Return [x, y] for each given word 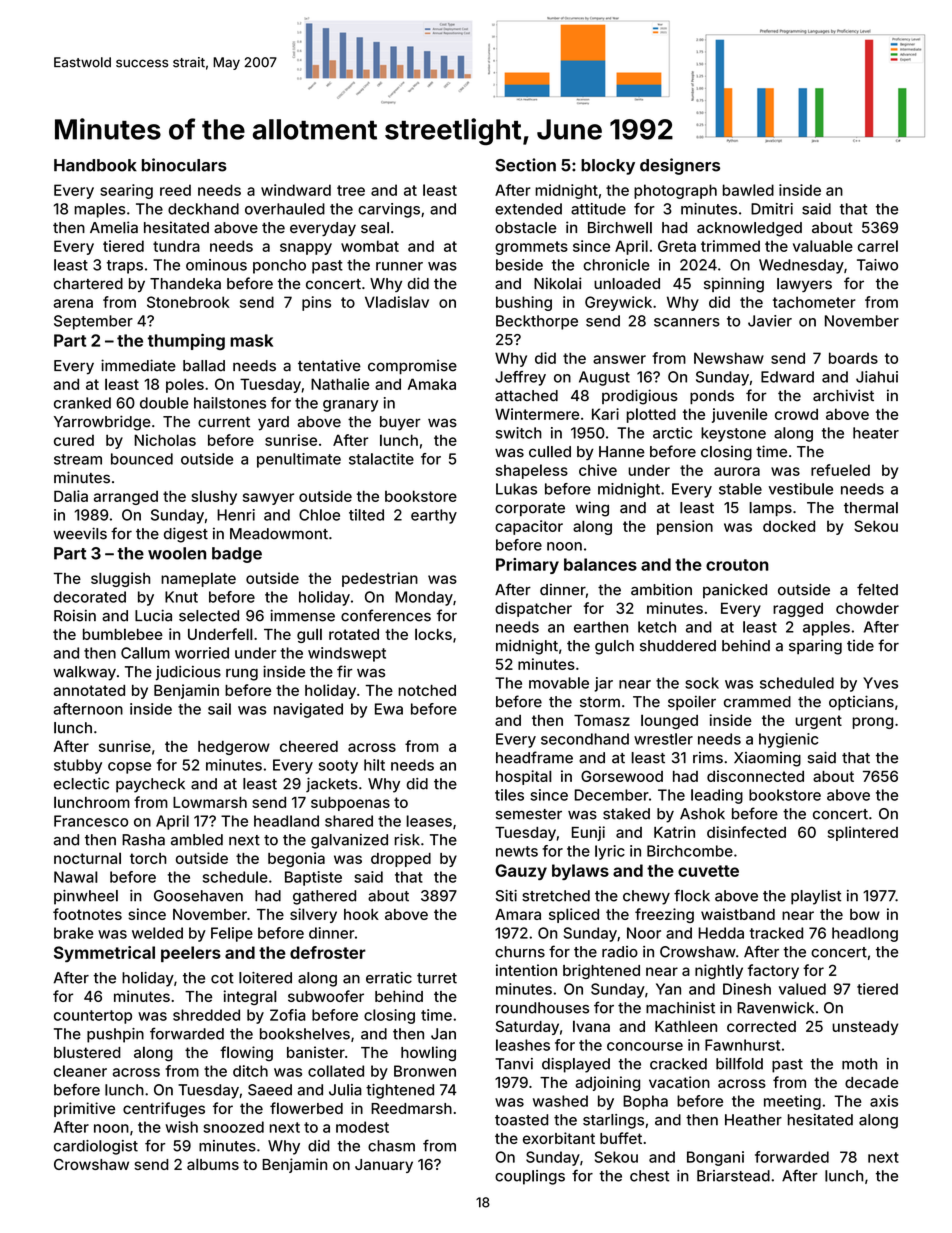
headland [286, 821]
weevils [80, 533]
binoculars [184, 165]
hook [361, 914]
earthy [434, 516]
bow [865, 914]
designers [680, 166]
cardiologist [96, 1147]
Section [525, 165]
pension [685, 527]
